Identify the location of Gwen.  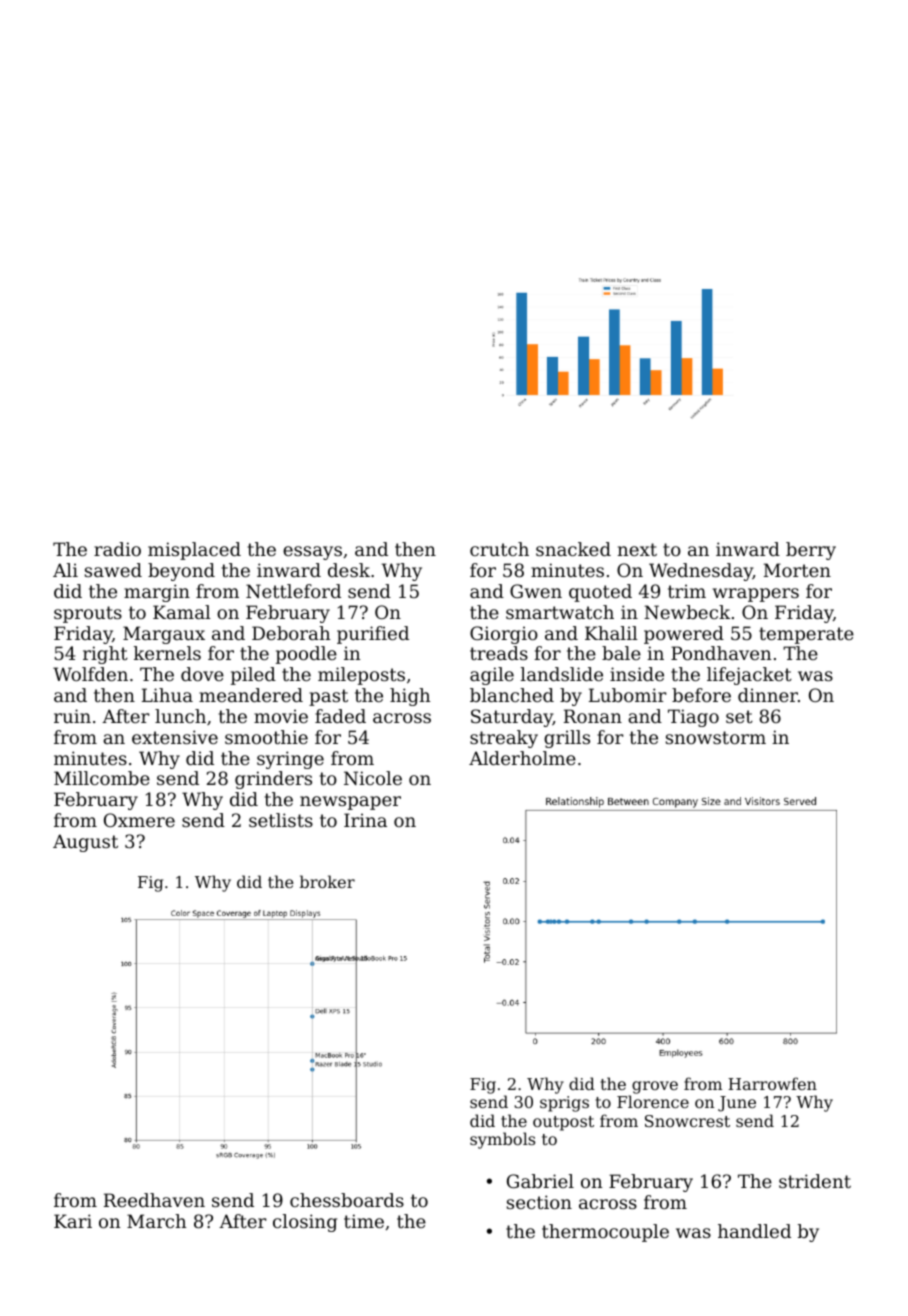
(536, 591).
